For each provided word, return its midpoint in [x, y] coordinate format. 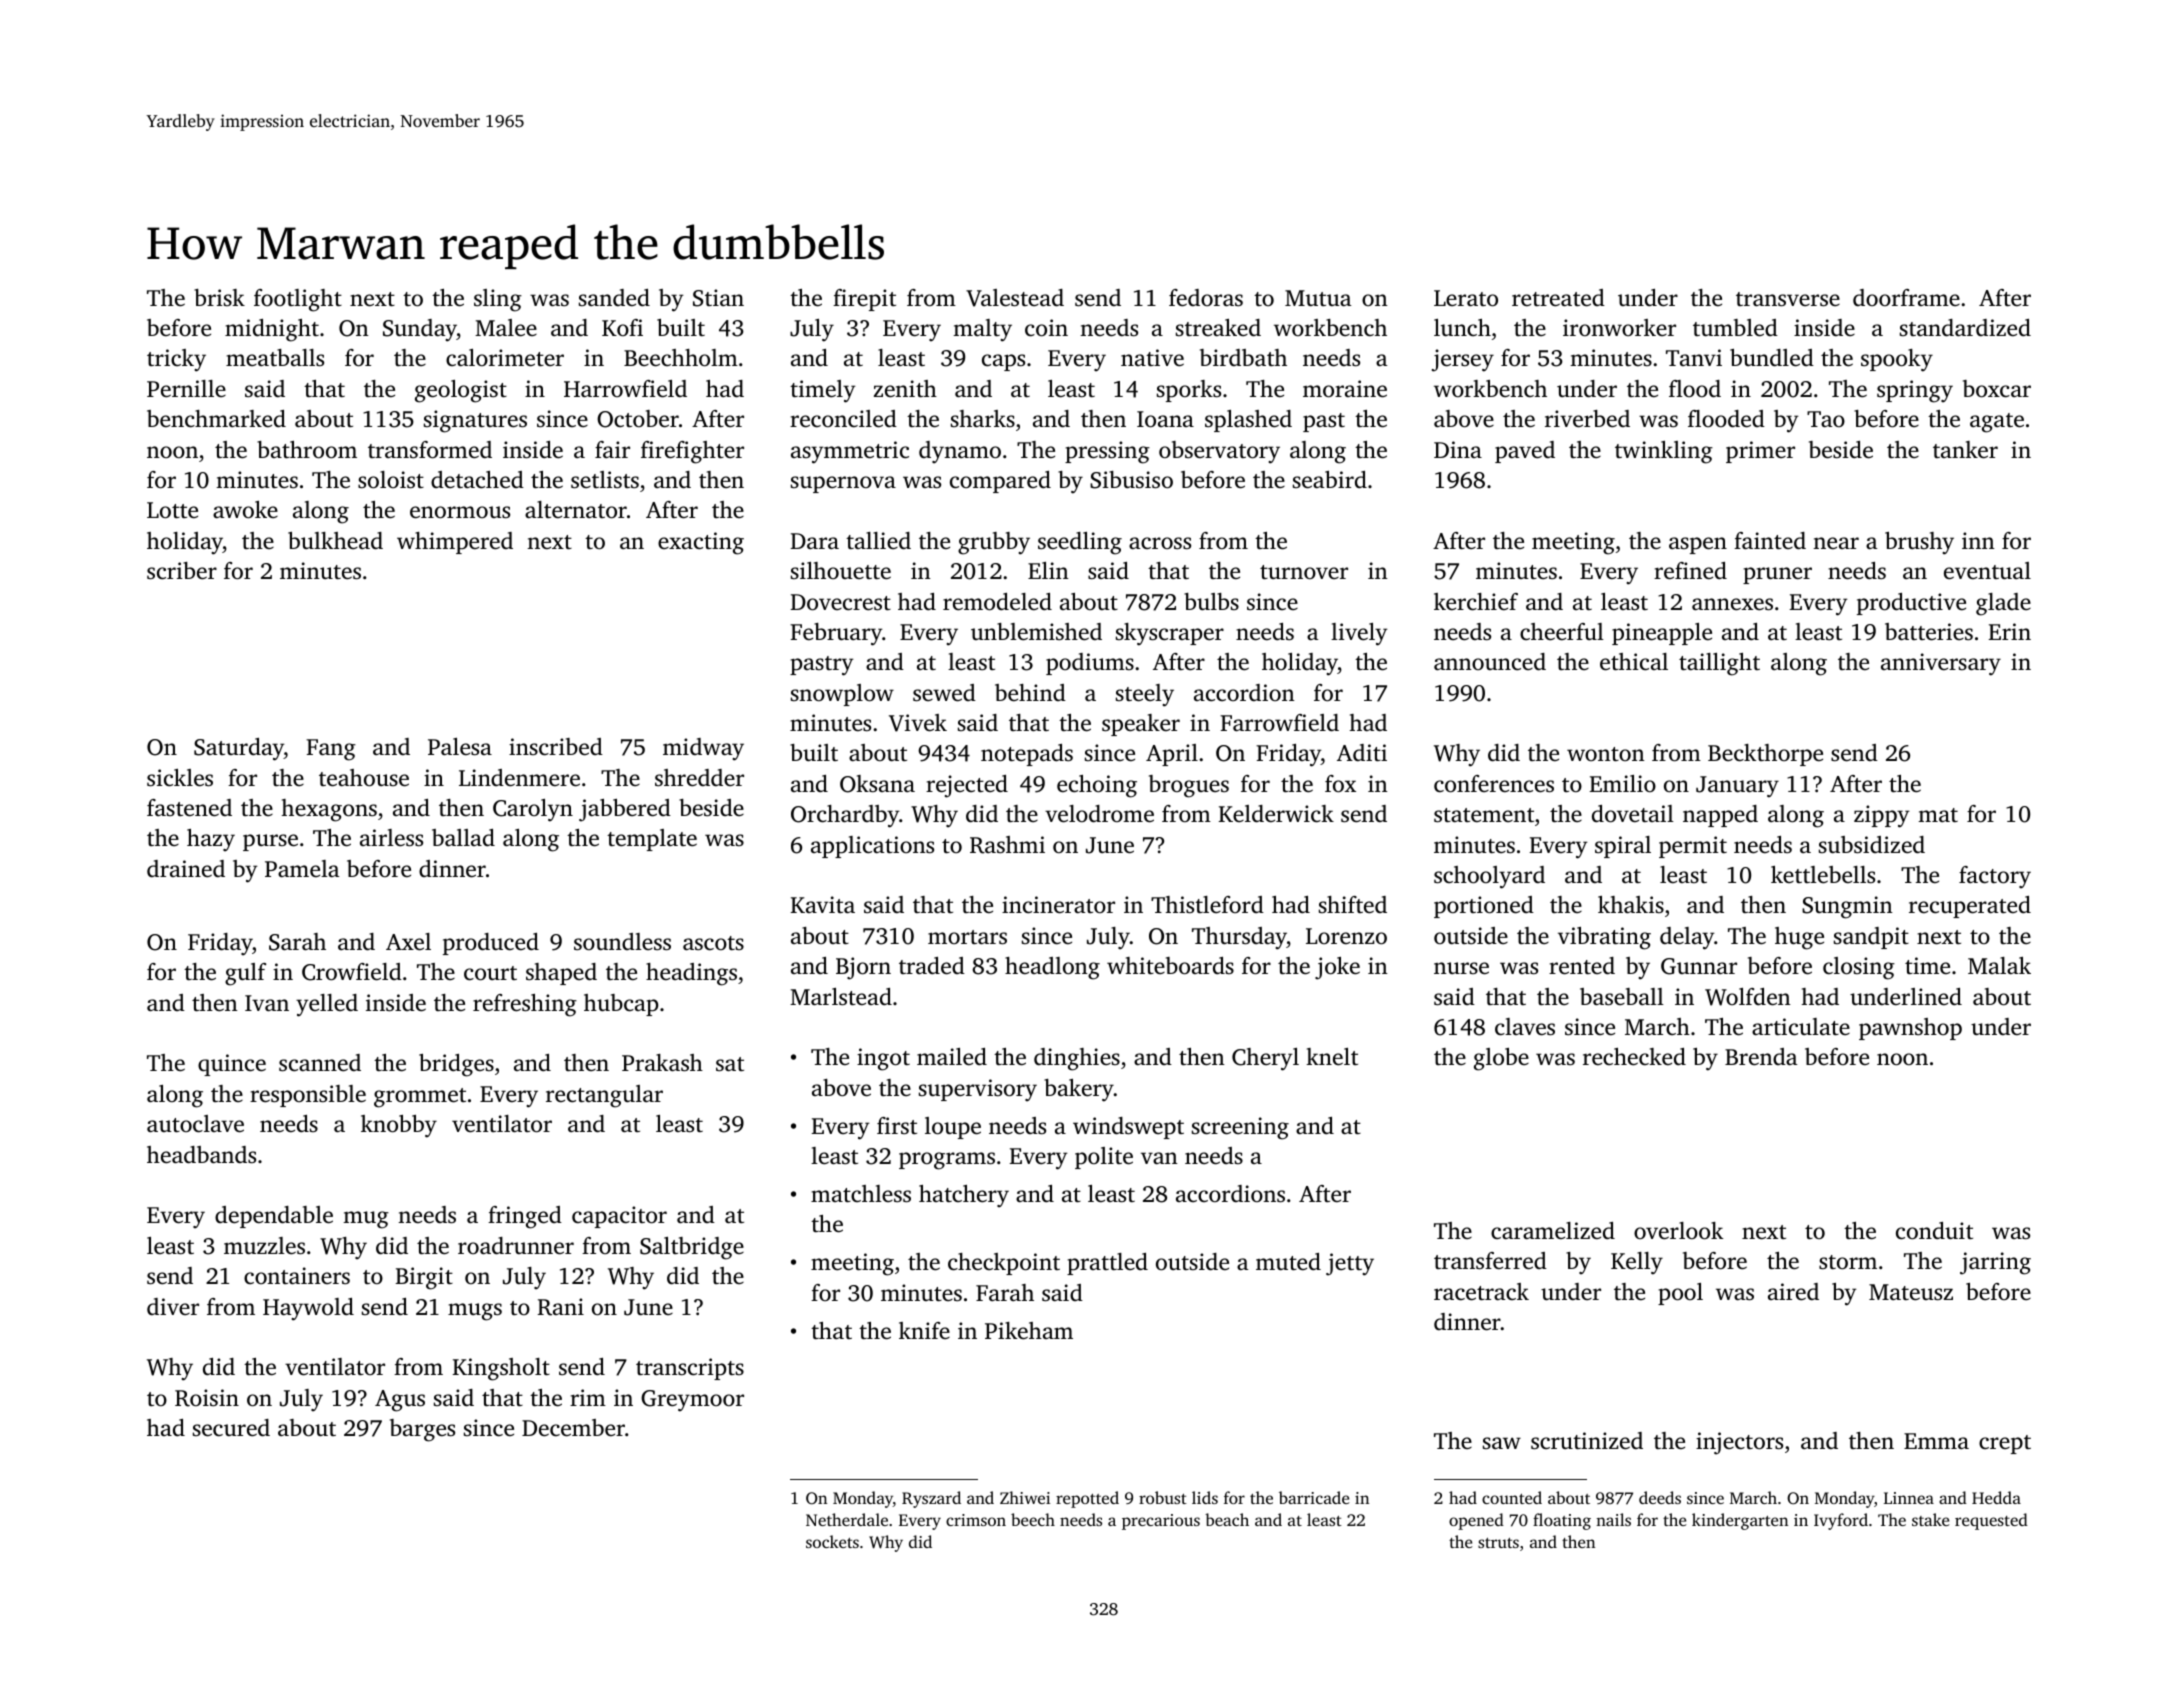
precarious [1161, 1522]
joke [1337, 968]
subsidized [1872, 845]
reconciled [843, 419]
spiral [1623, 847]
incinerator [1058, 905]
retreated [1558, 298]
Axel [408, 942]
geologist [461, 391]
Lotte [172, 510]
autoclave [195, 1124]
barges [422, 1430]
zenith [905, 389]
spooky [1897, 360]
